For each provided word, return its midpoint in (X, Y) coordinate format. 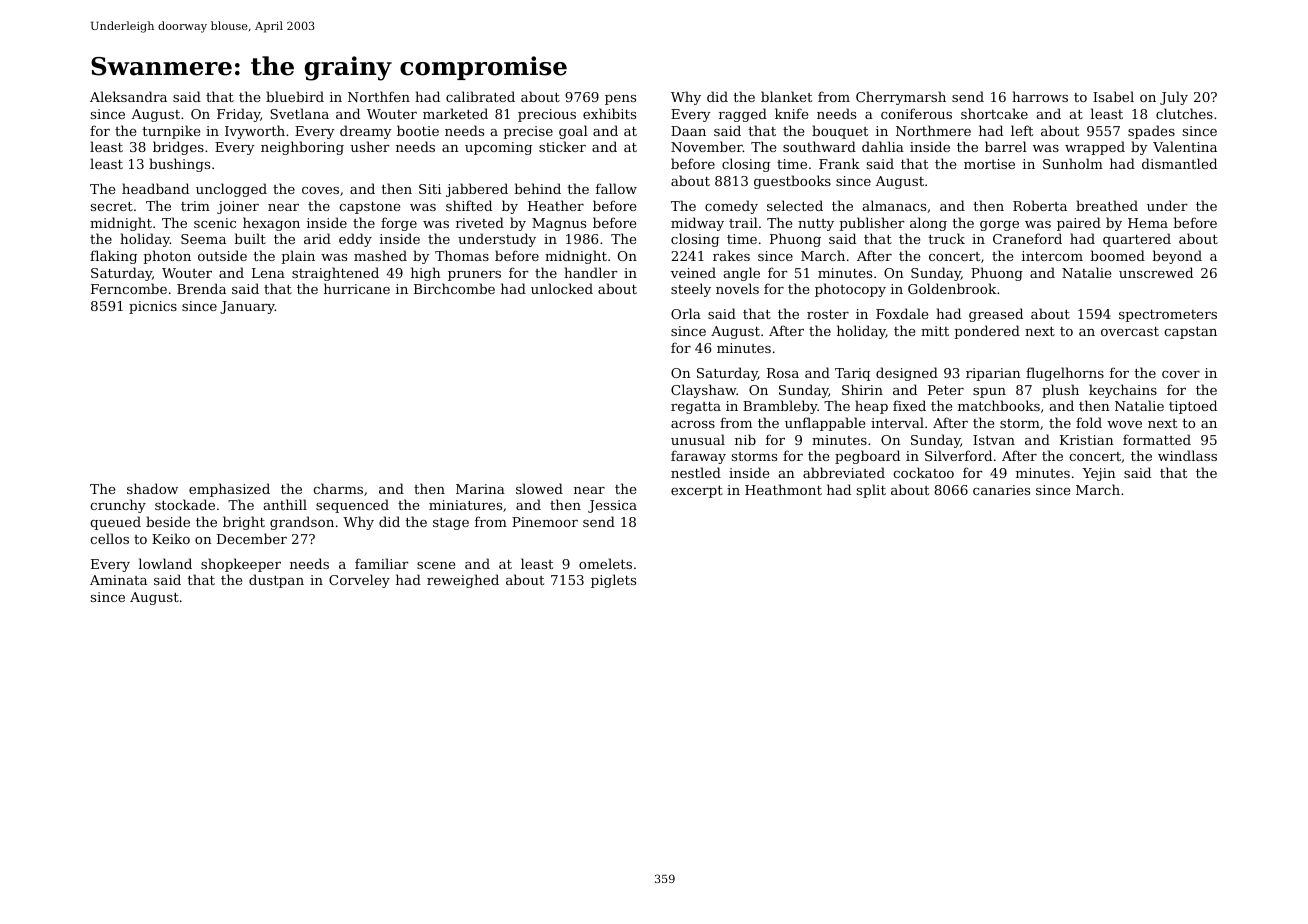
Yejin (1099, 474)
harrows (1040, 96)
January (247, 307)
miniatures (465, 505)
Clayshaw (704, 391)
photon (167, 257)
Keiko (171, 538)
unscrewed (1156, 272)
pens (620, 100)
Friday (238, 115)
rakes (731, 255)
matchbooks (999, 405)
